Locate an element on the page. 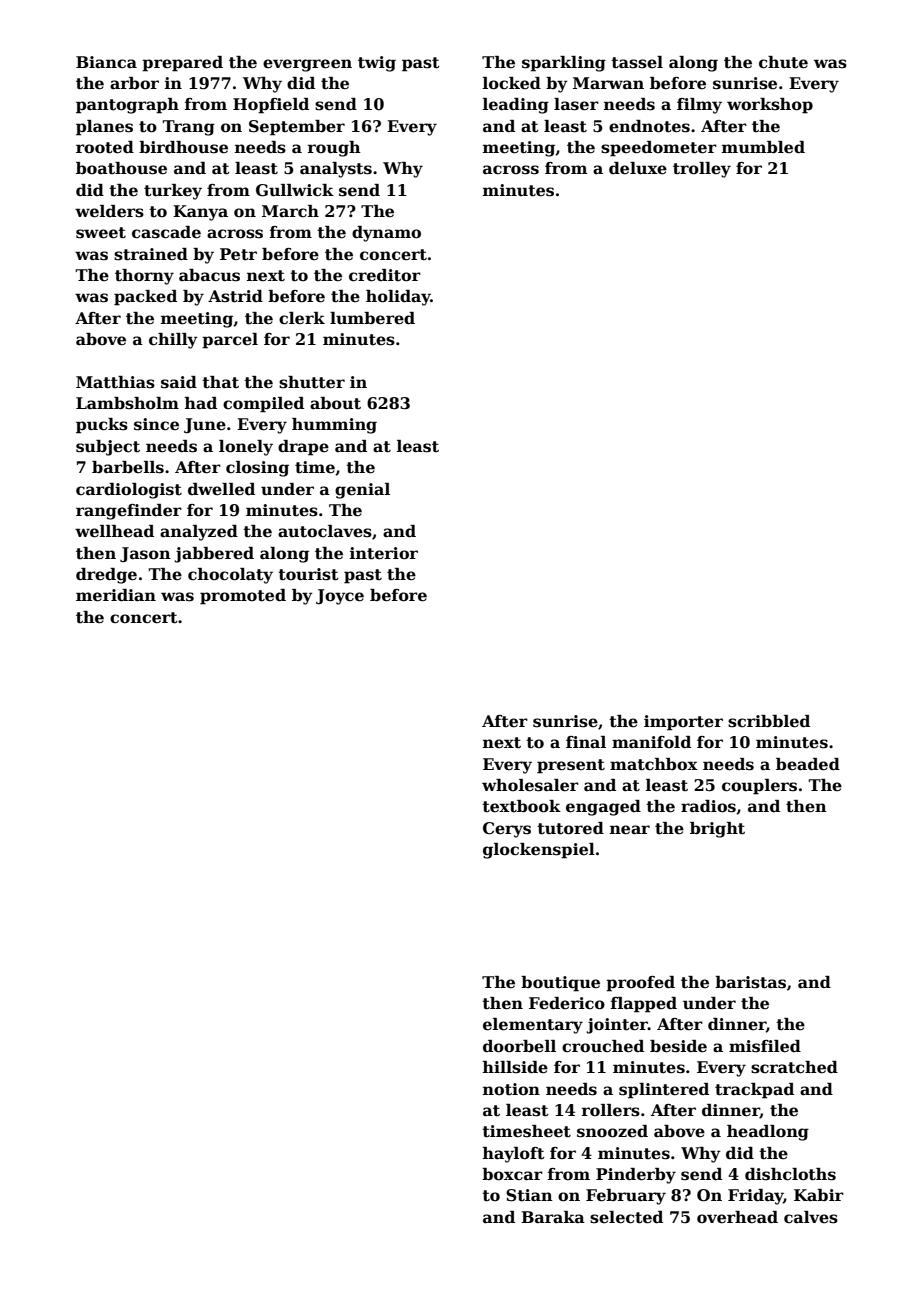 The image size is (924, 1308). chocolaty is located at coordinates (230, 576).
